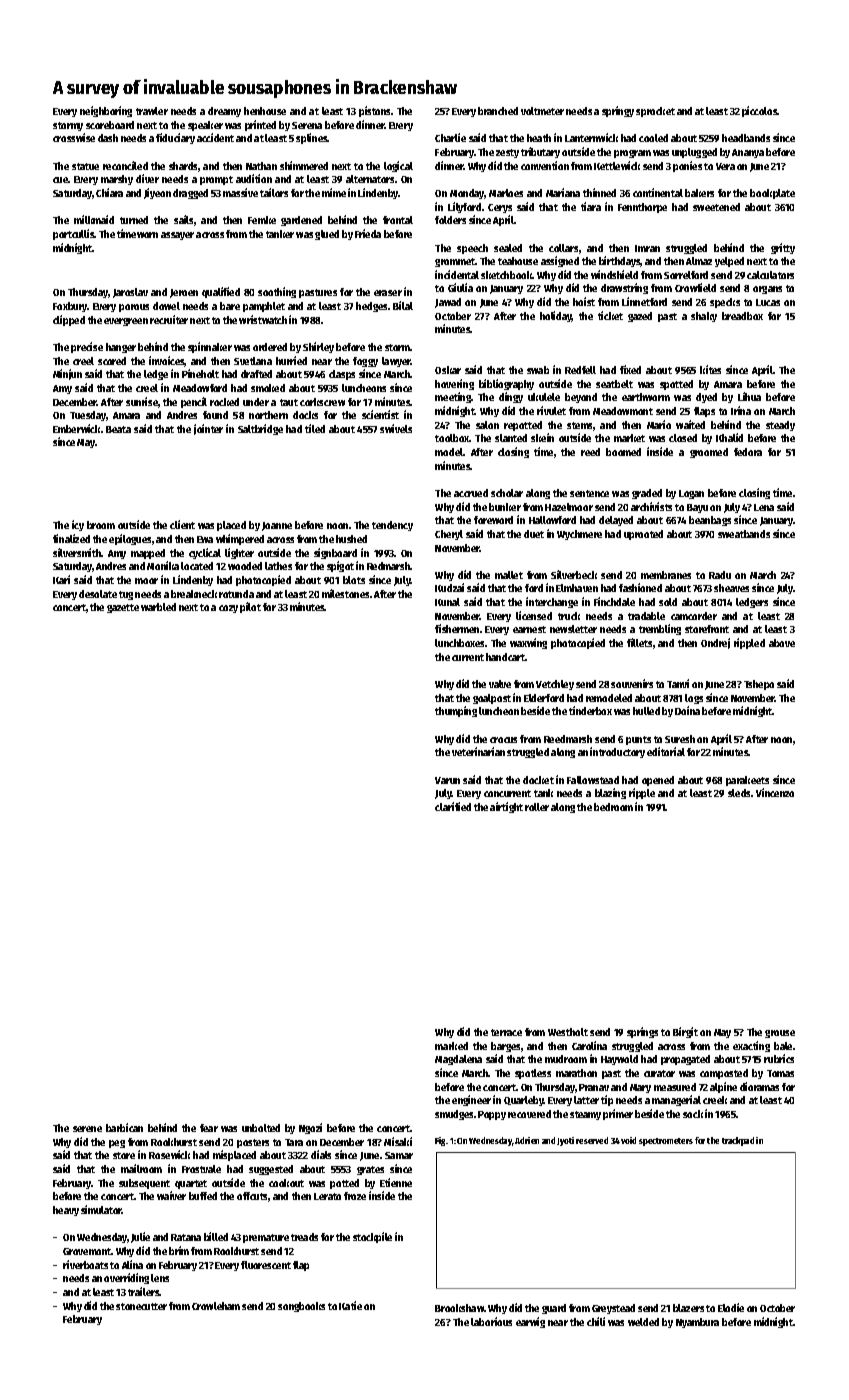  Describe the element at coordinates (658, 781) in the screenshot. I see `opened` at that location.
